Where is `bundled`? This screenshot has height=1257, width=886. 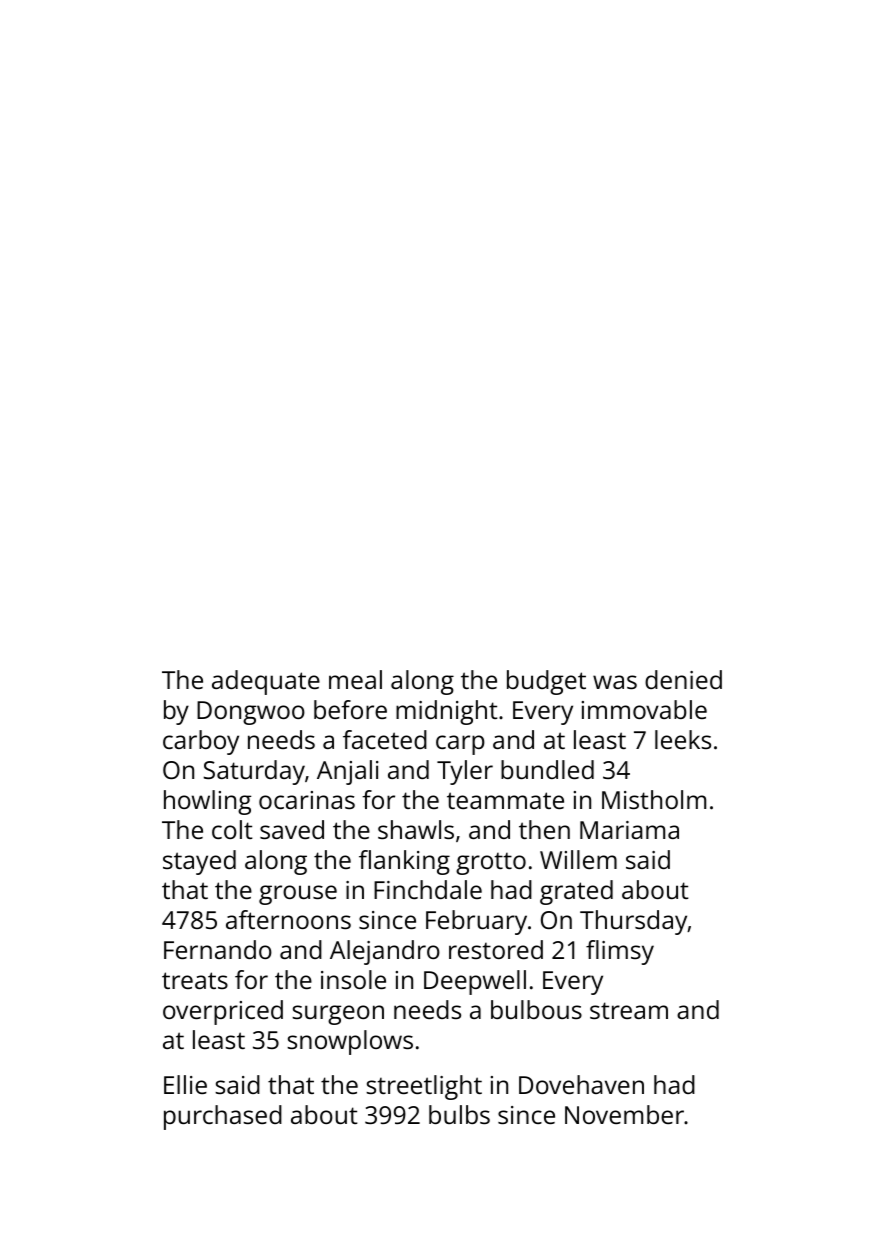 bundled is located at coordinates (547, 769).
